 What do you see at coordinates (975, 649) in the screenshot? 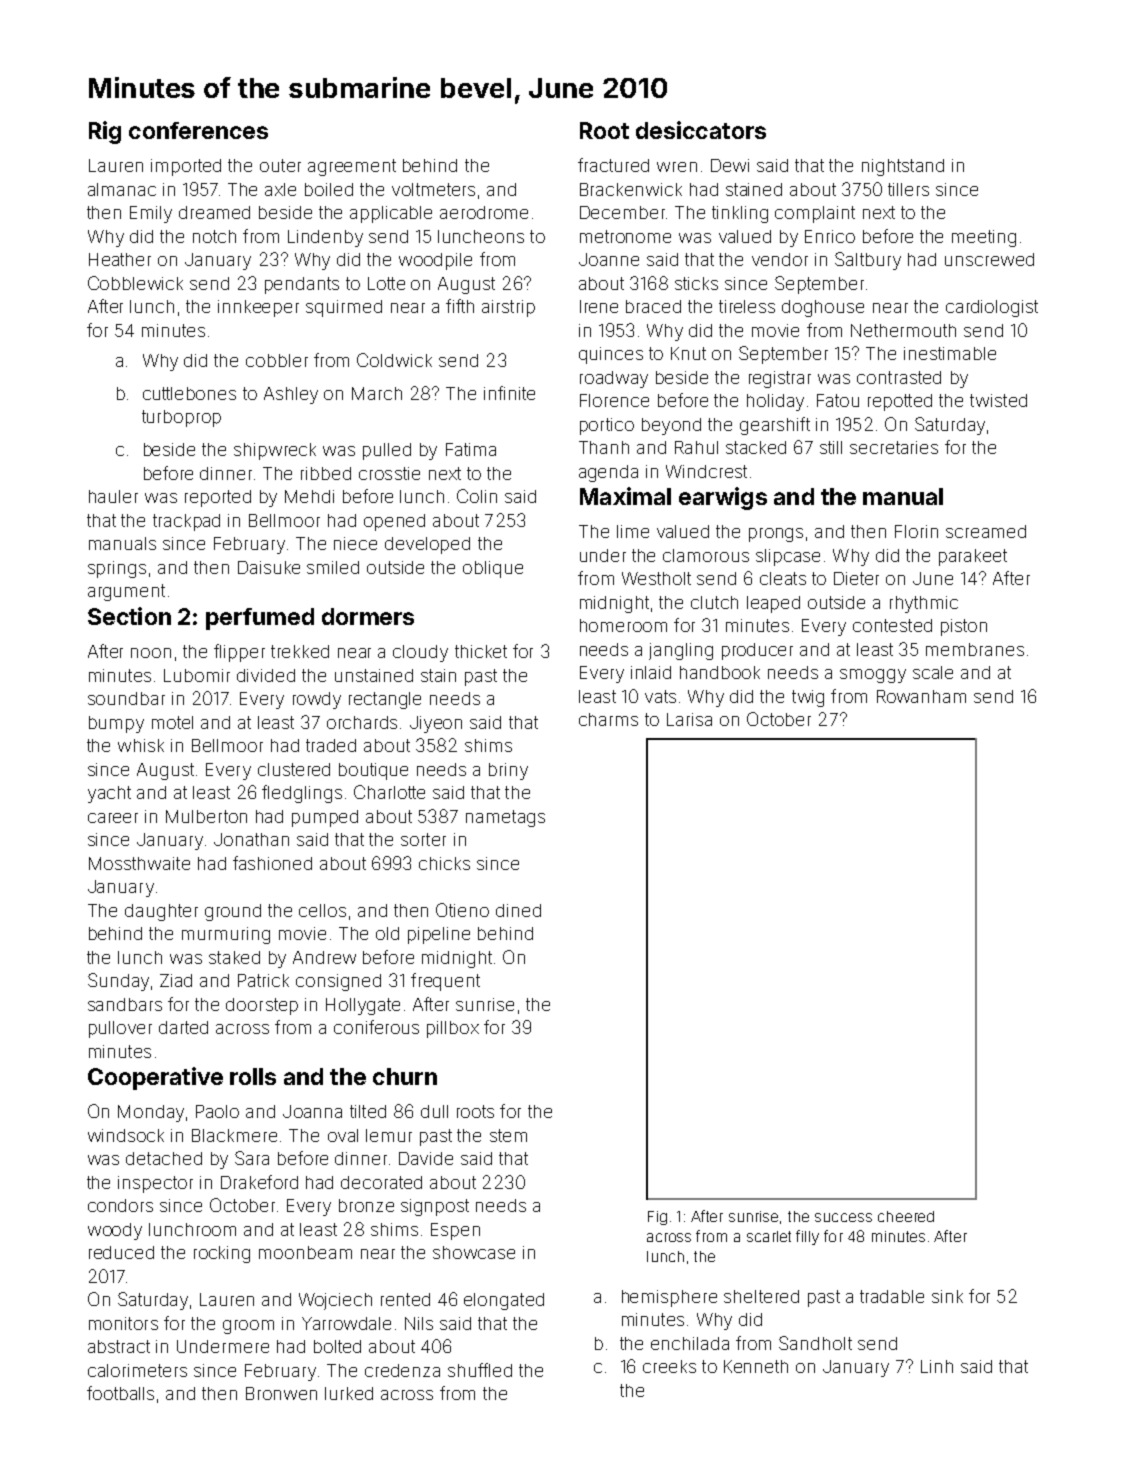
I see `membranes` at bounding box center [975, 649].
